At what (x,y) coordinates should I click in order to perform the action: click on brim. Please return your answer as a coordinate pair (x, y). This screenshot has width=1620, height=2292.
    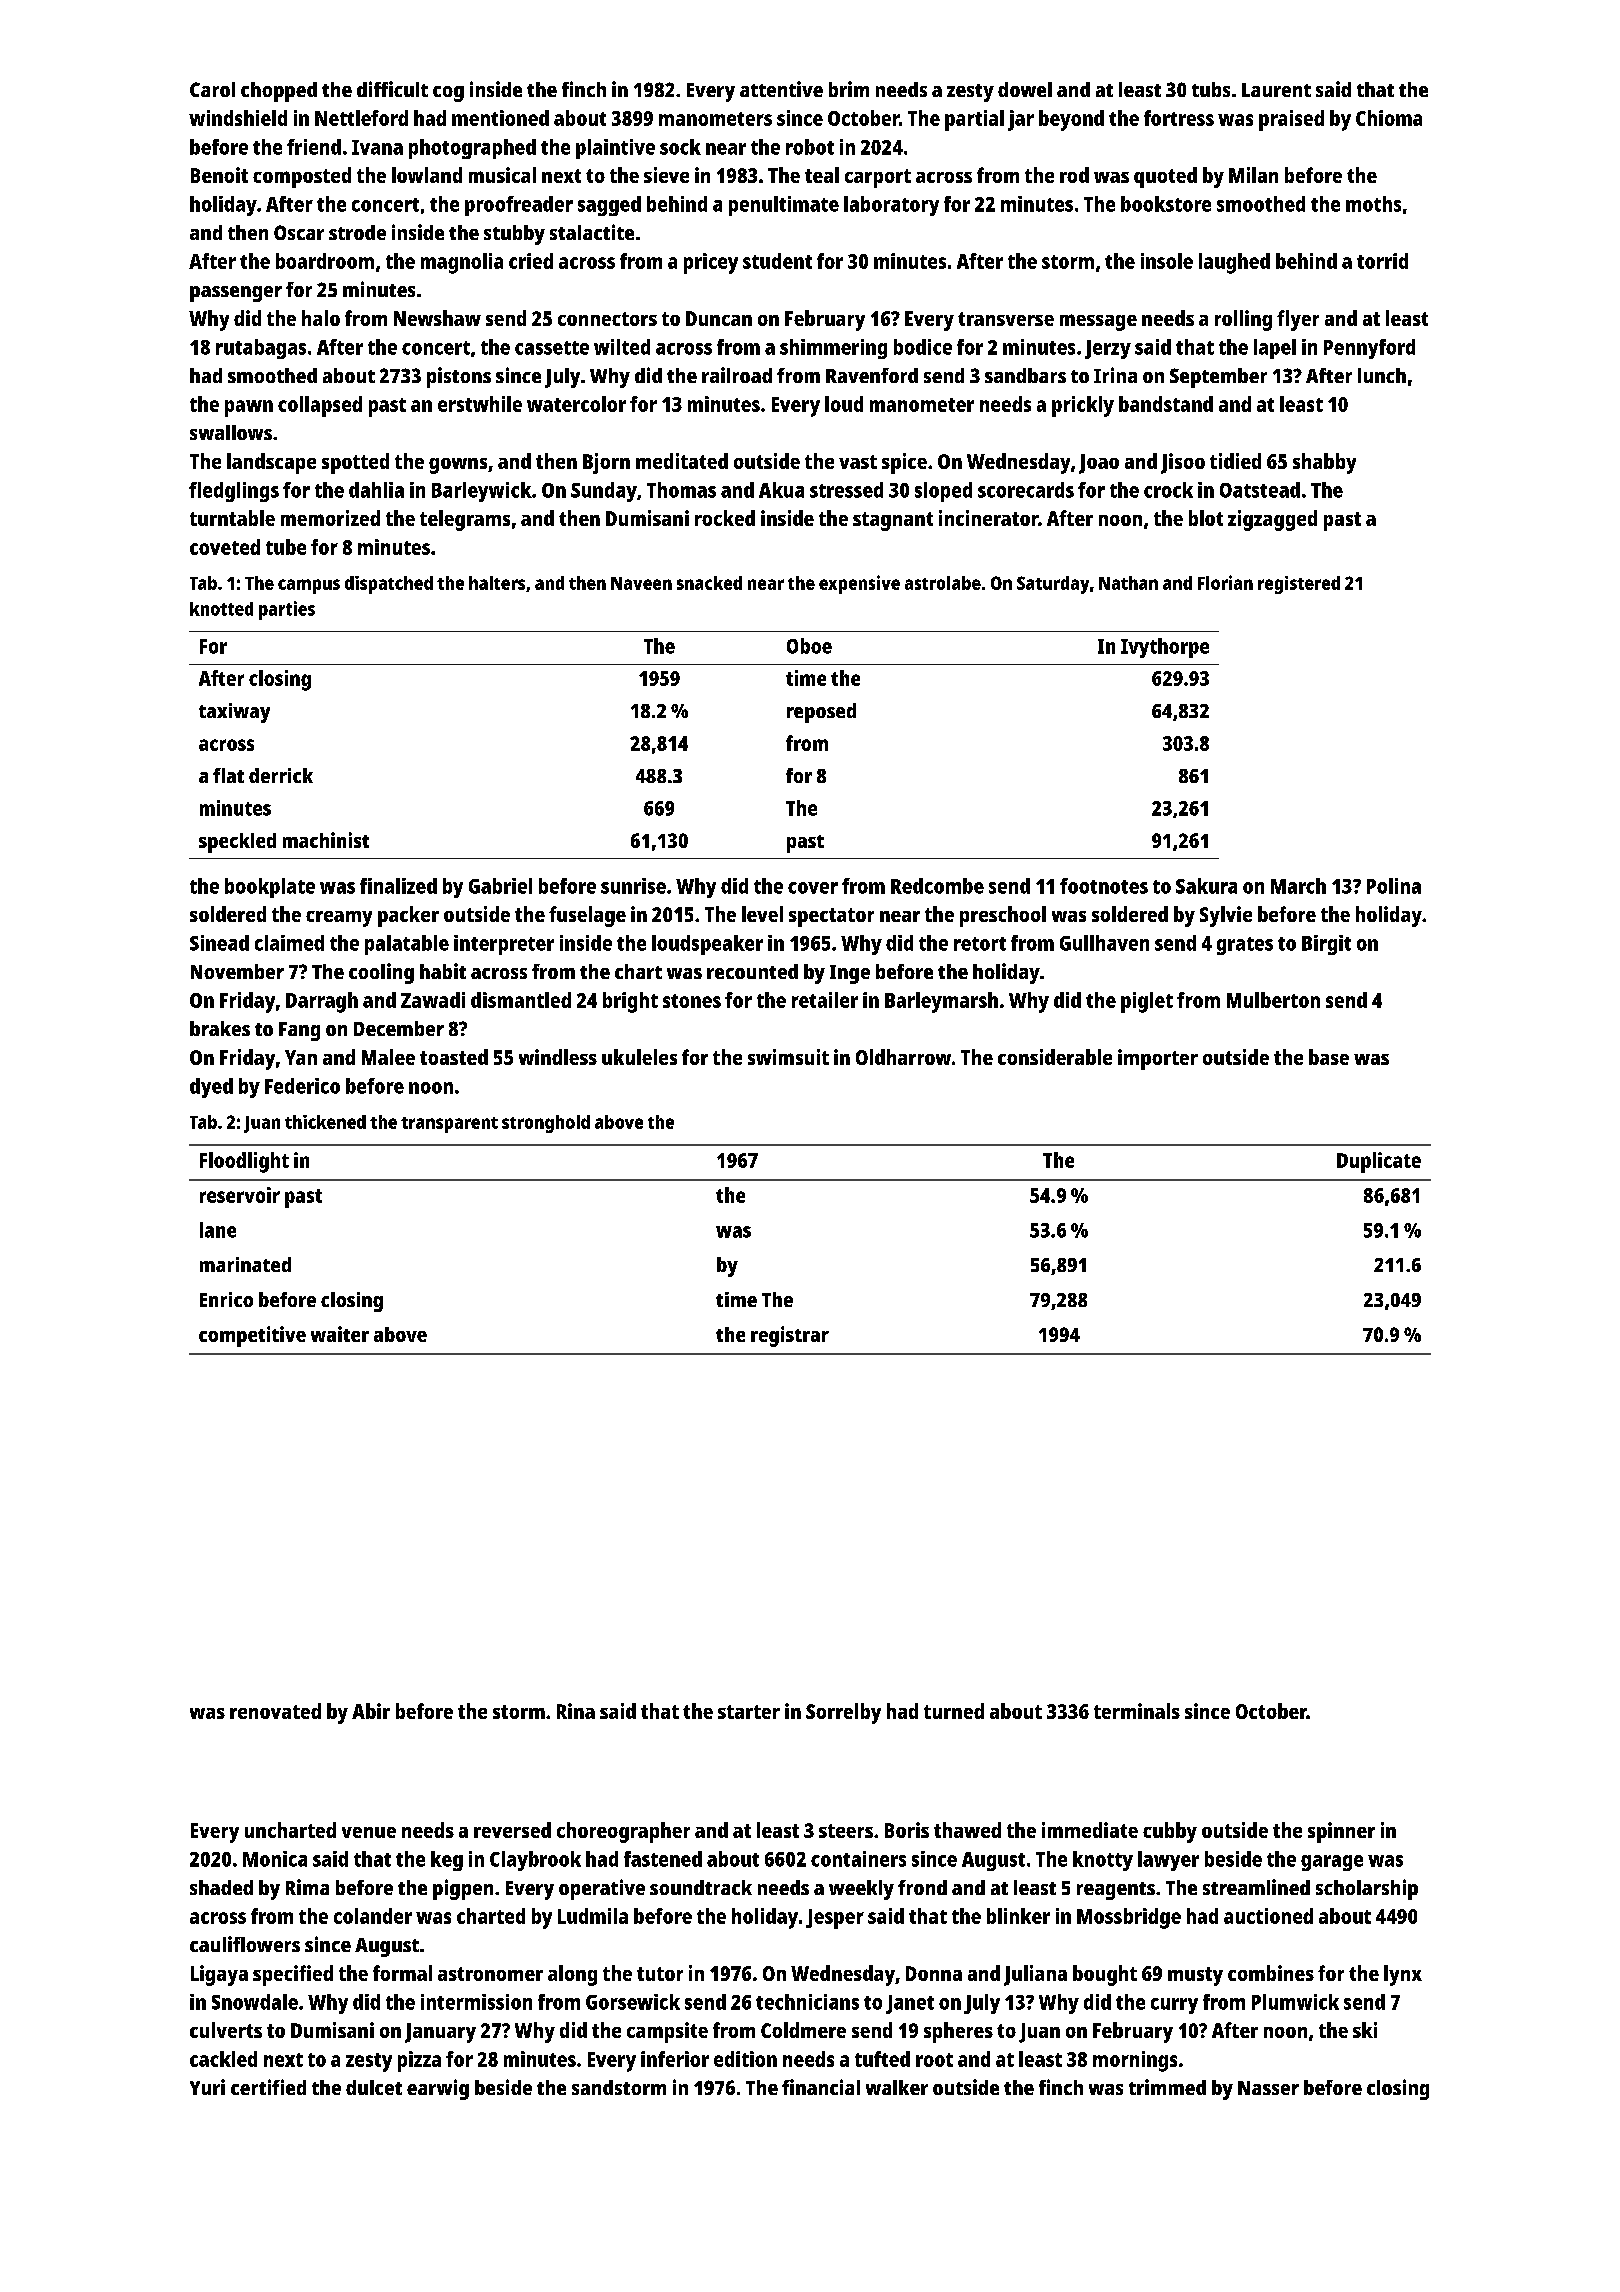
    Looking at the image, I should click on (849, 89).
